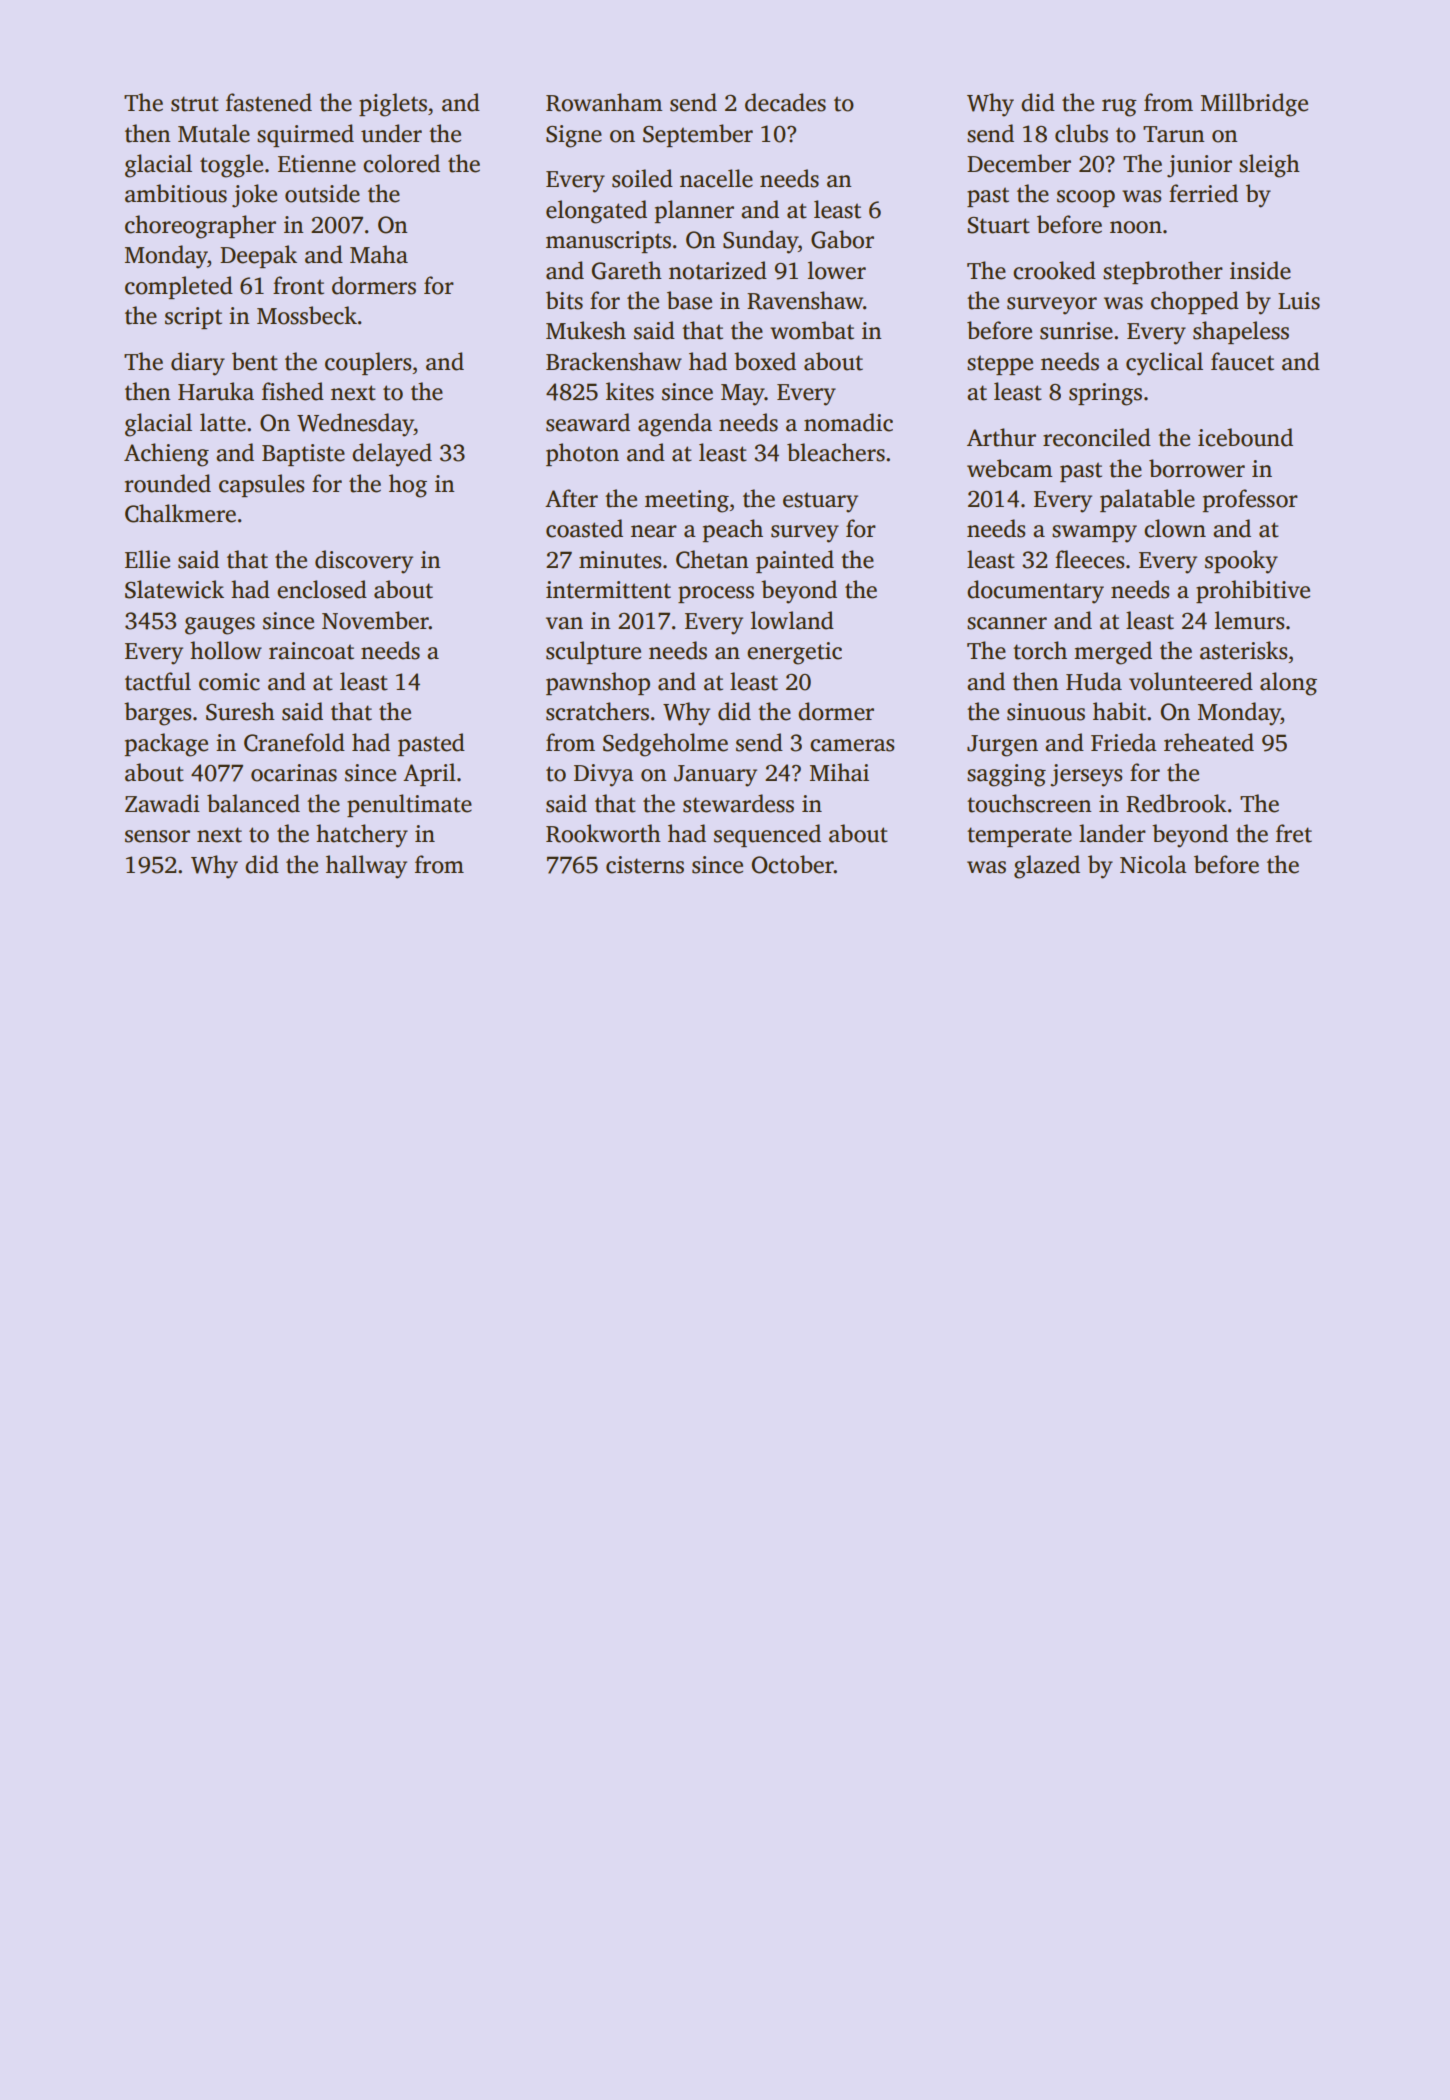  I want to click on Redbrook, so click(1176, 803).
